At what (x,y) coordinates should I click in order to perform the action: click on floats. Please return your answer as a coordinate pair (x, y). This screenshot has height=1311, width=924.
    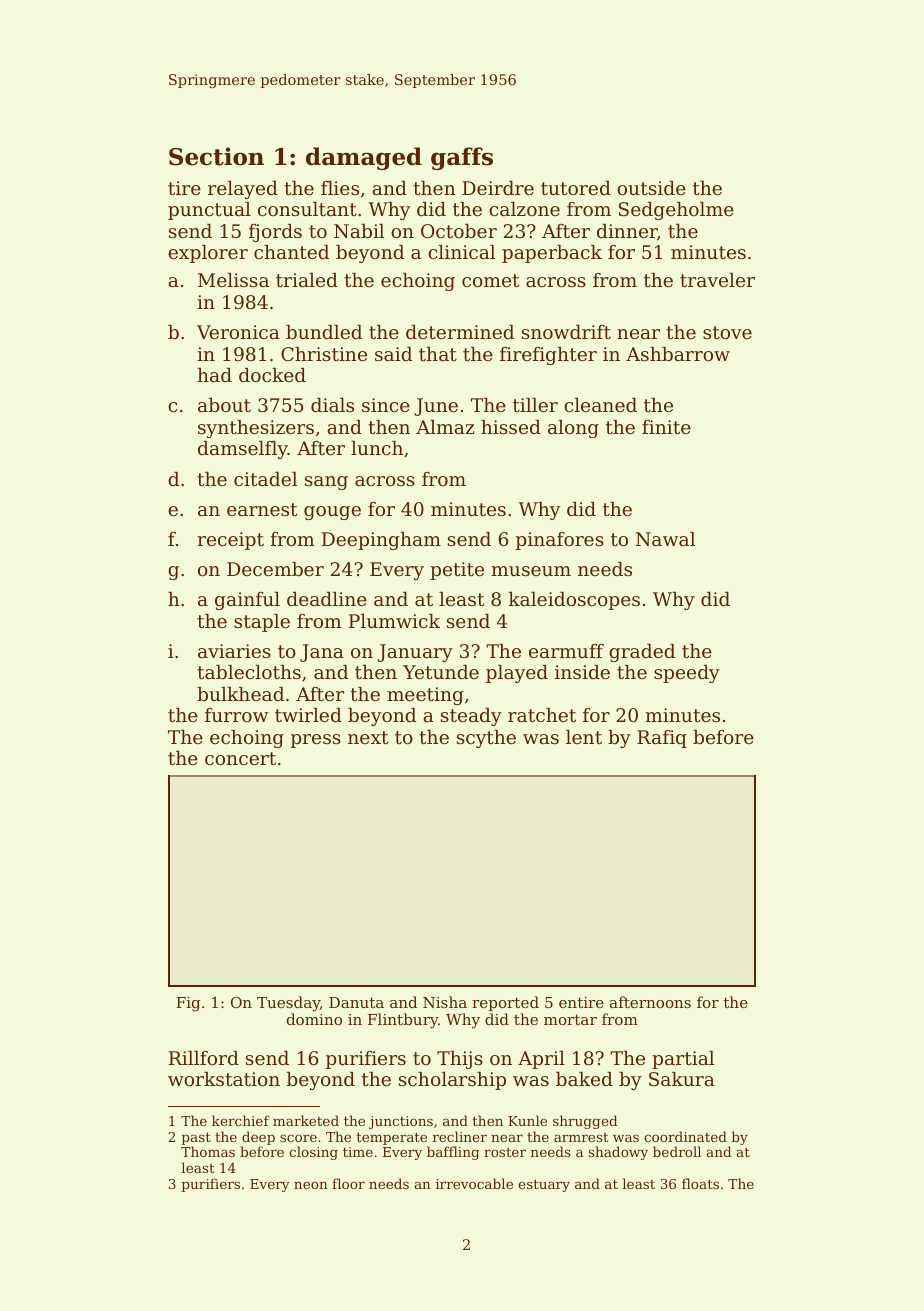
    Looking at the image, I should click on (700, 1183).
